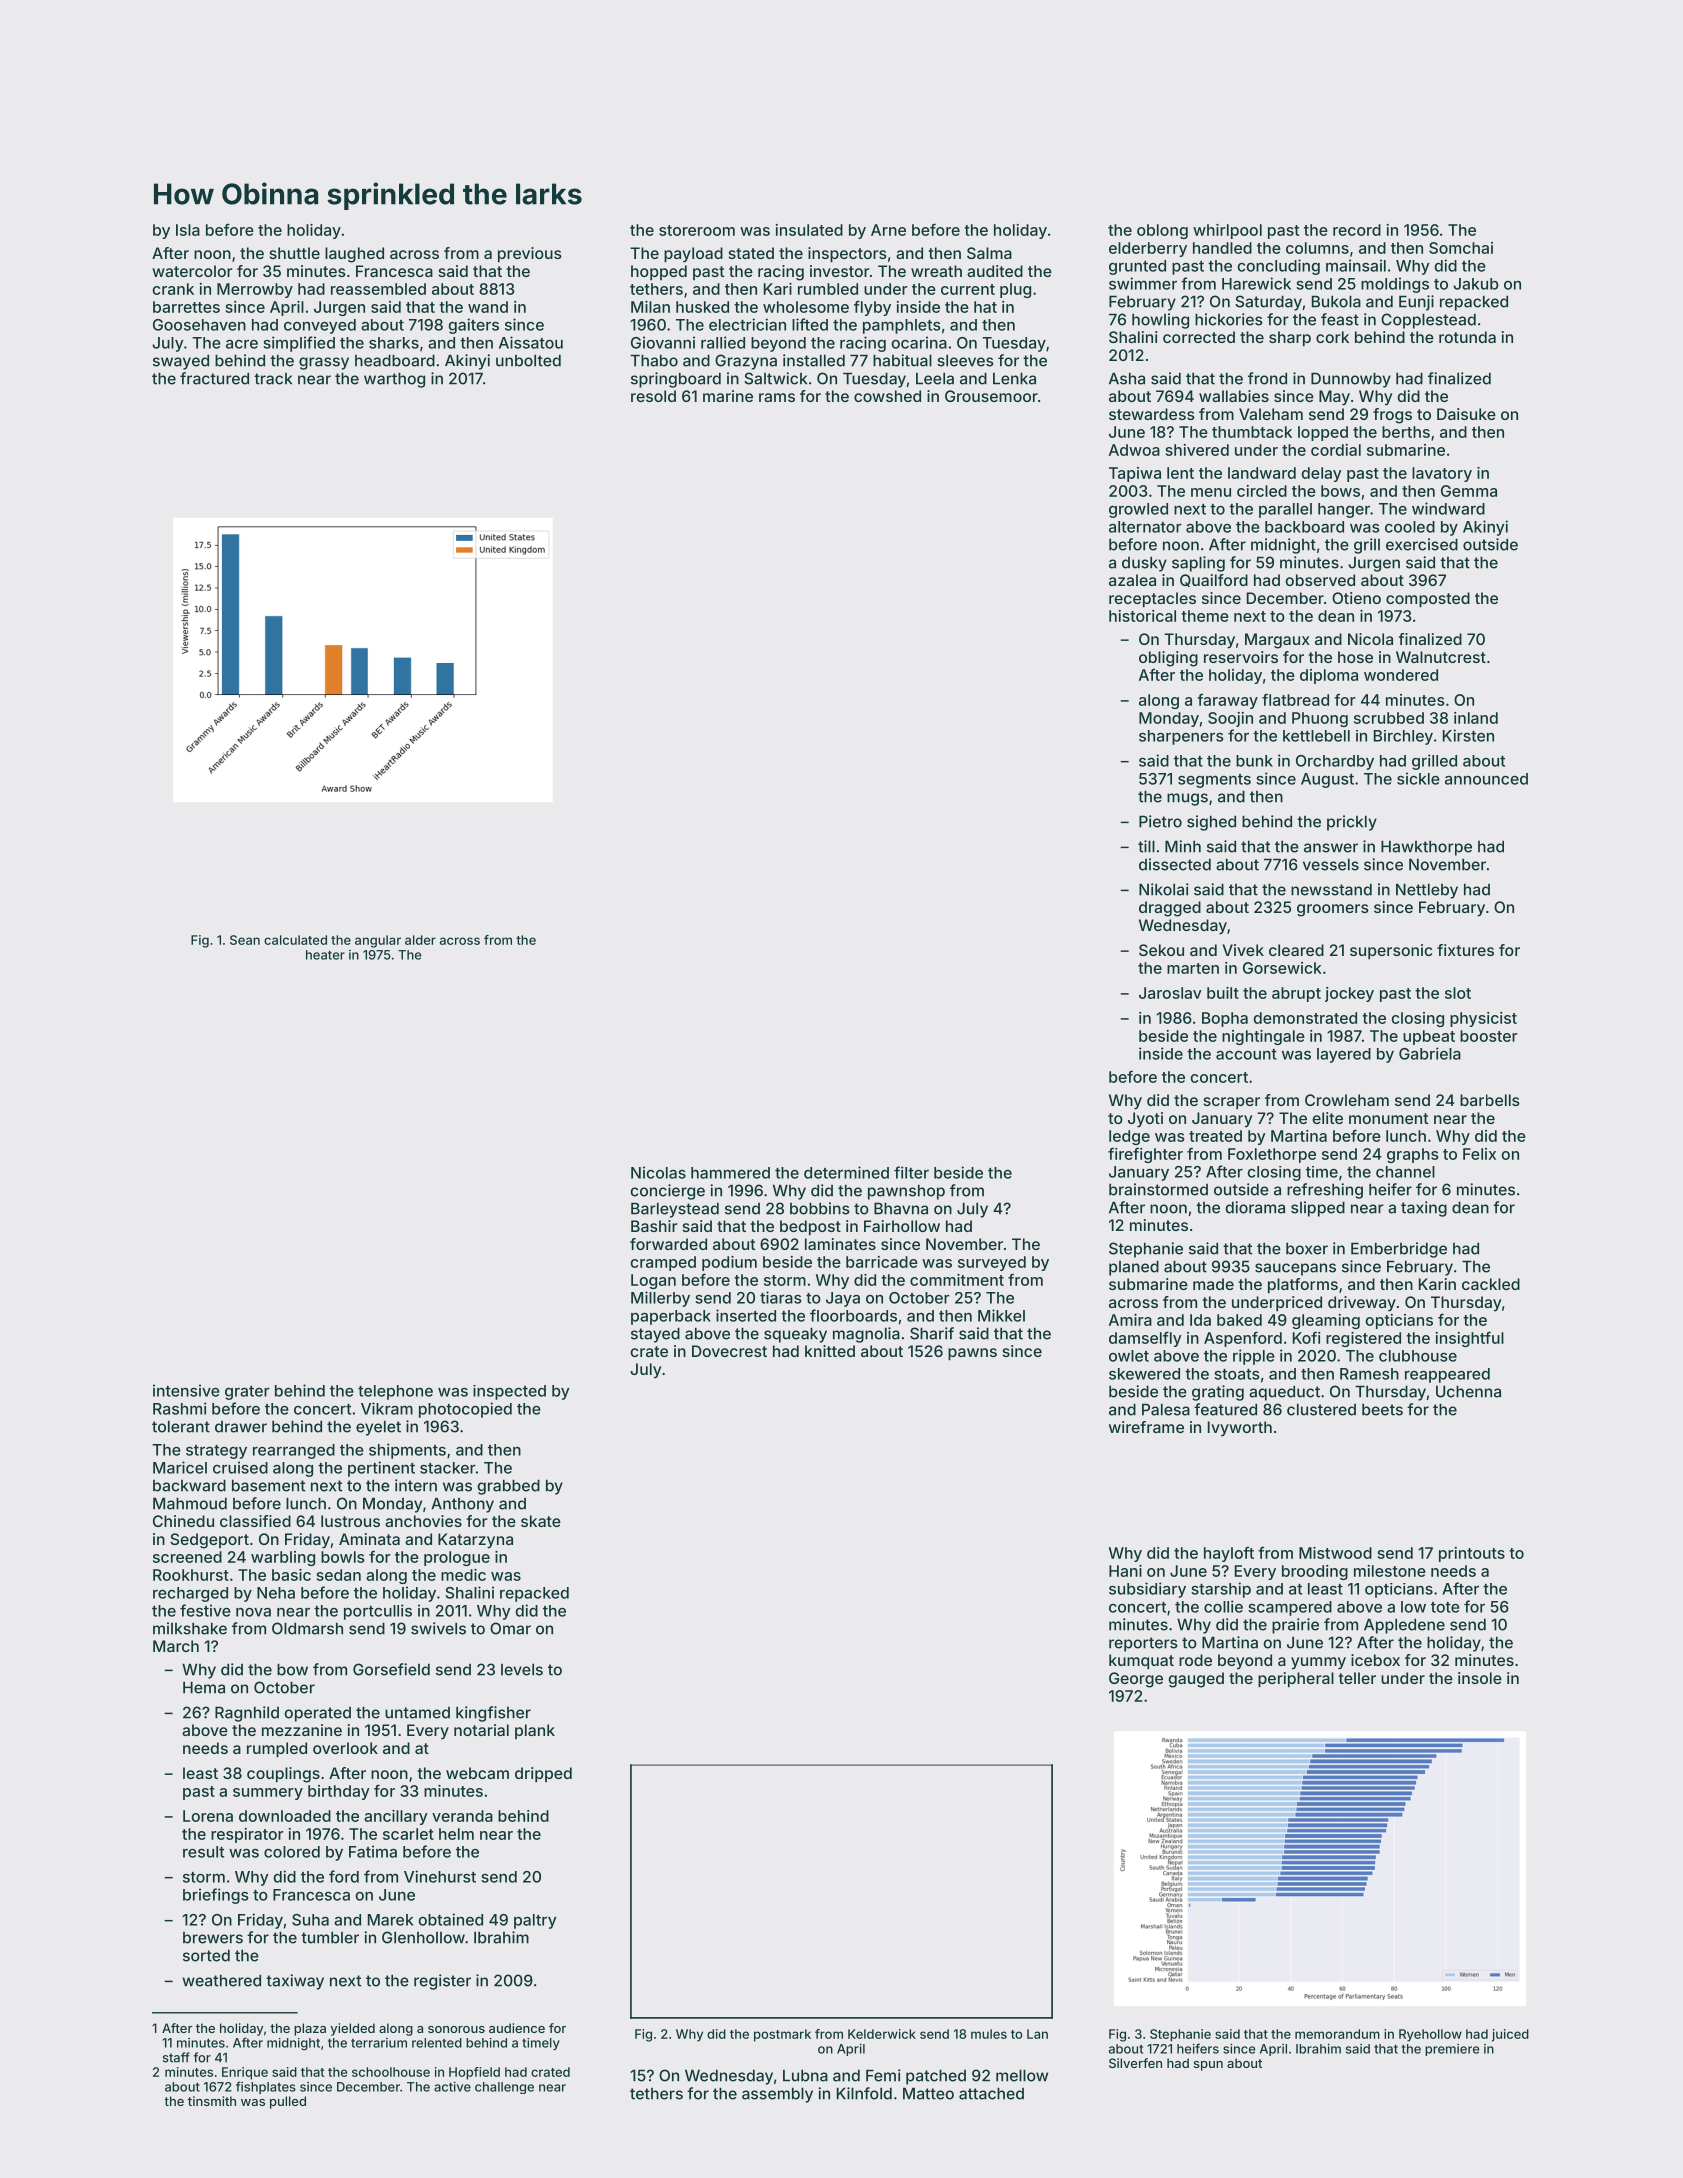 This screenshot has width=1683, height=2178. I want to click on booster, so click(1489, 1036).
